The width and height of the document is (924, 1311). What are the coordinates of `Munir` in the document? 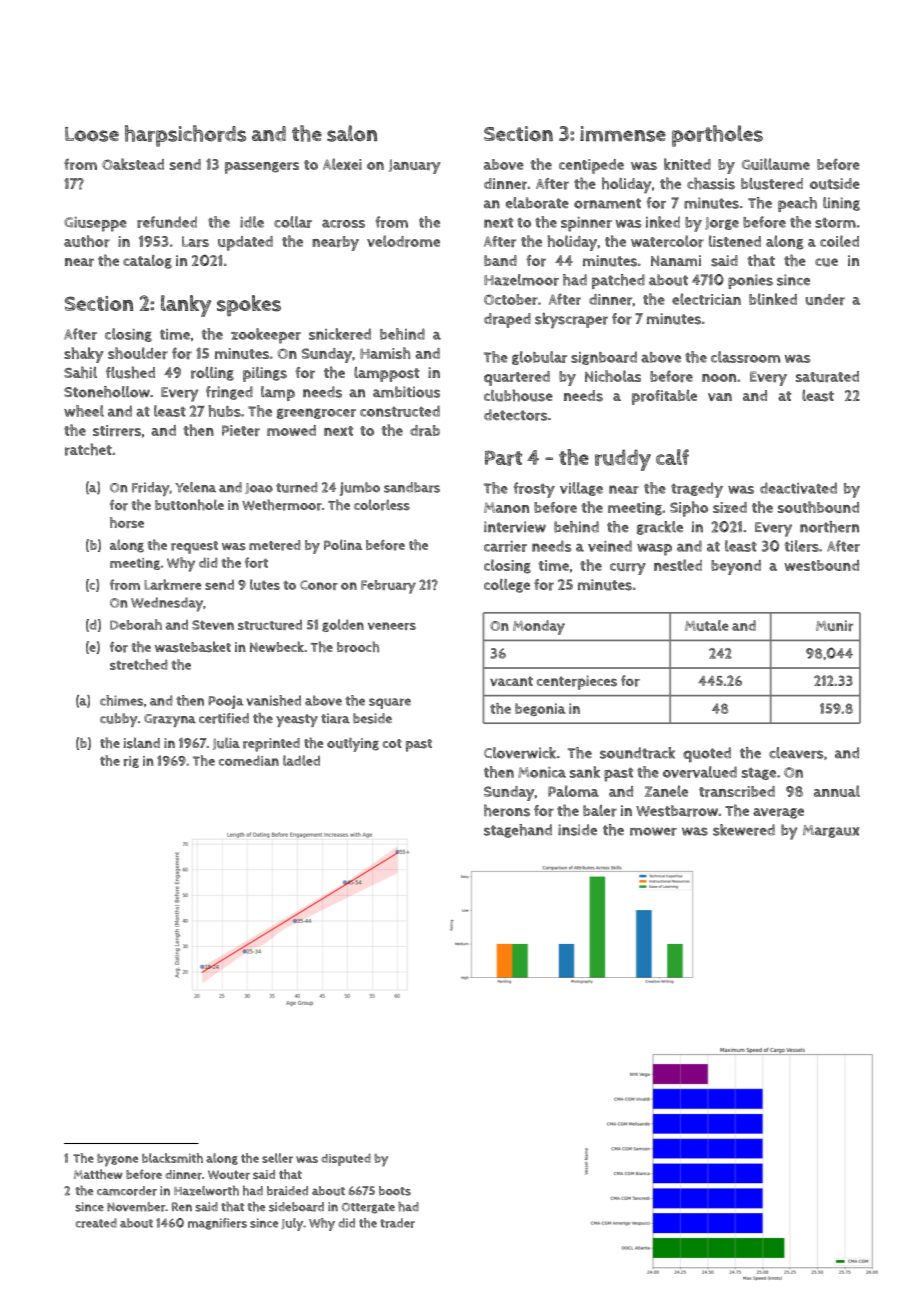 It's located at (834, 625).
